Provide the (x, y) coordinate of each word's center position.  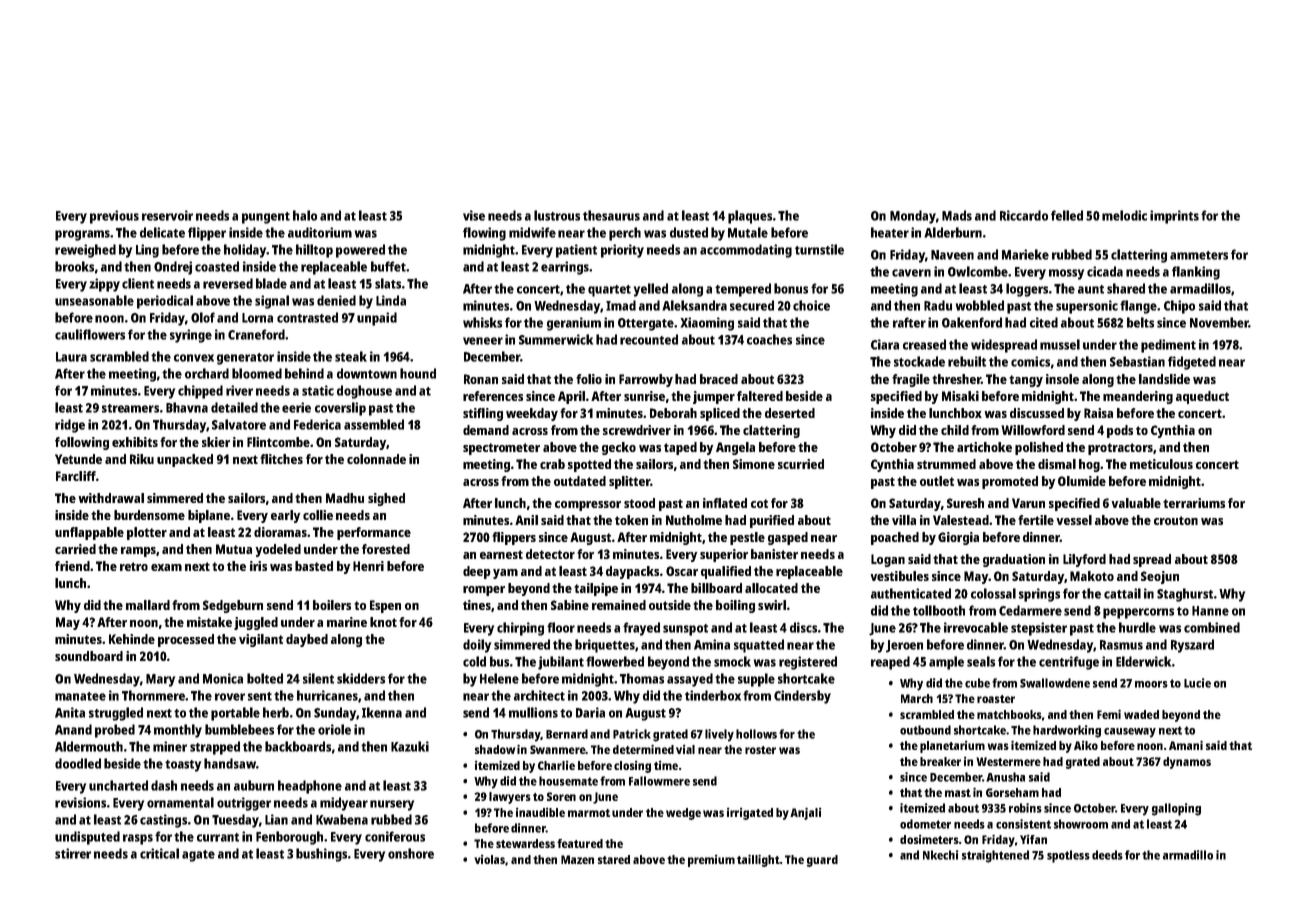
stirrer (73, 853)
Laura (71, 357)
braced (719, 379)
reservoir (167, 215)
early (286, 516)
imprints (1174, 217)
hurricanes (327, 695)
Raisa (1098, 413)
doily (477, 646)
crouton (1176, 520)
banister (774, 554)
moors (1151, 684)
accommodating (746, 251)
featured (580, 843)
